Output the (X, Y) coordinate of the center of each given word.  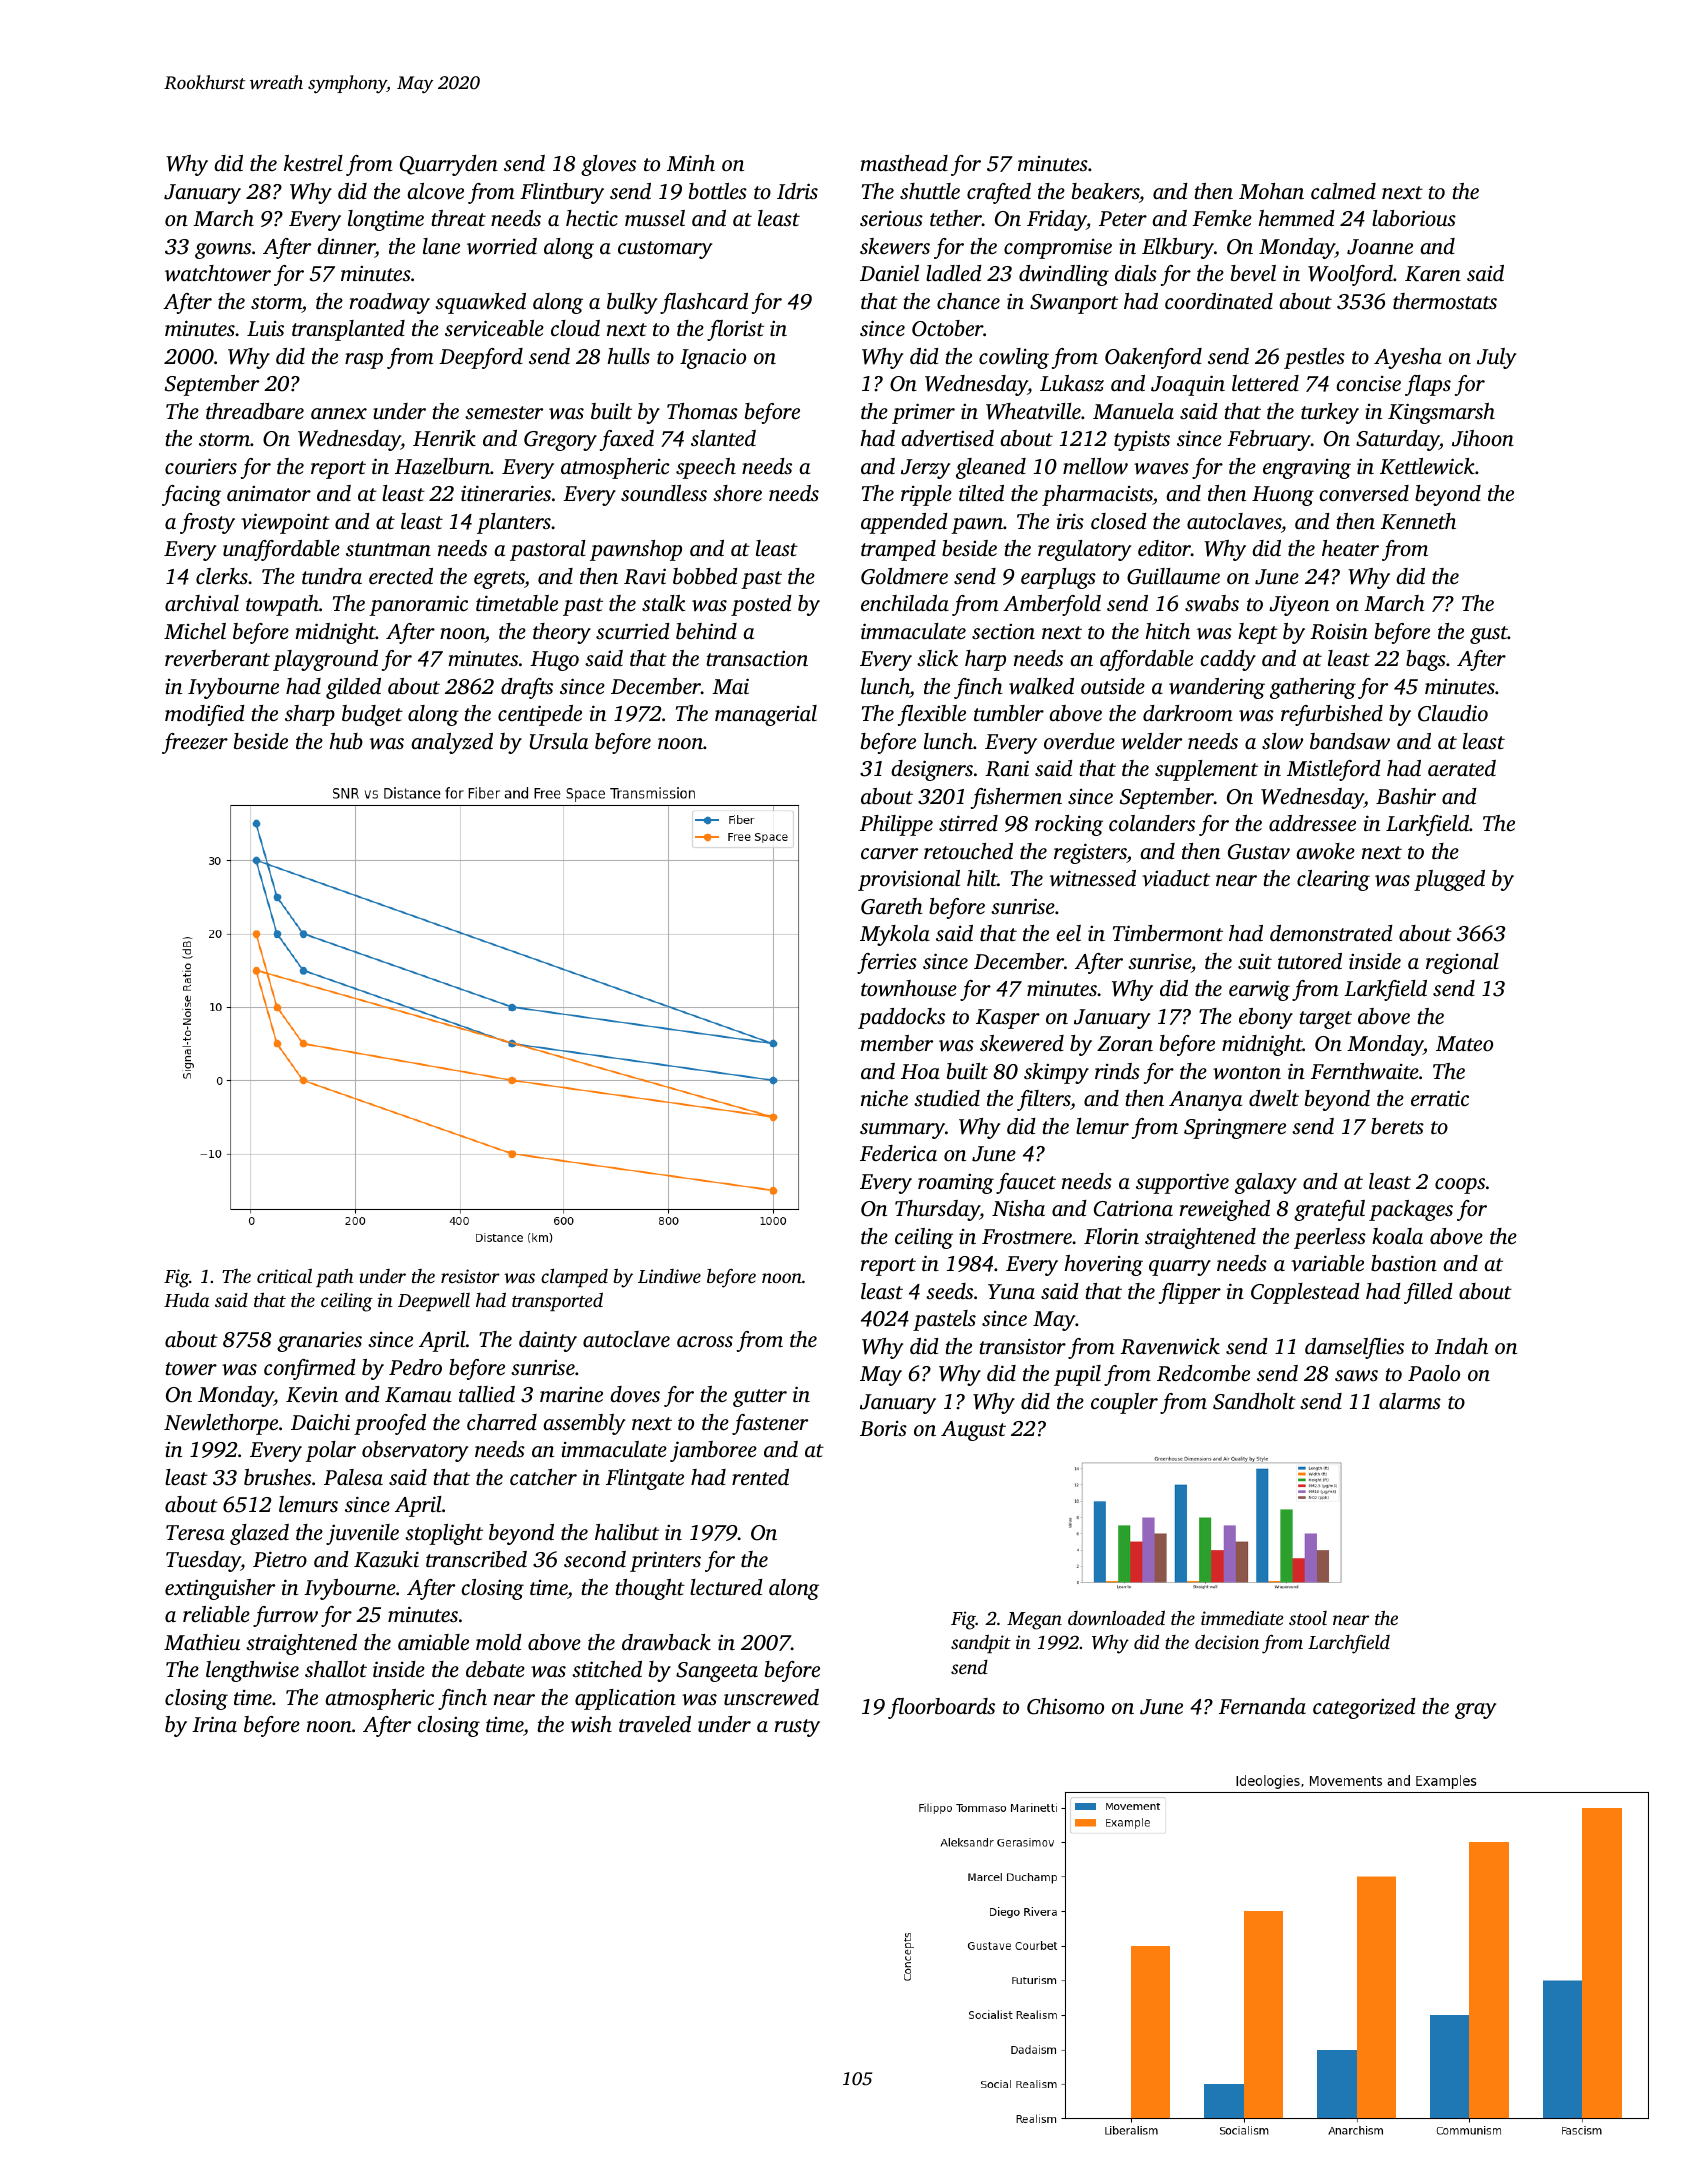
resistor (470, 1276)
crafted (999, 193)
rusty (797, 1728)
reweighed (1225, 1210)
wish (591, 1724)
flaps (1428, 385)
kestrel (313, 163)
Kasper (1008, 1019)
